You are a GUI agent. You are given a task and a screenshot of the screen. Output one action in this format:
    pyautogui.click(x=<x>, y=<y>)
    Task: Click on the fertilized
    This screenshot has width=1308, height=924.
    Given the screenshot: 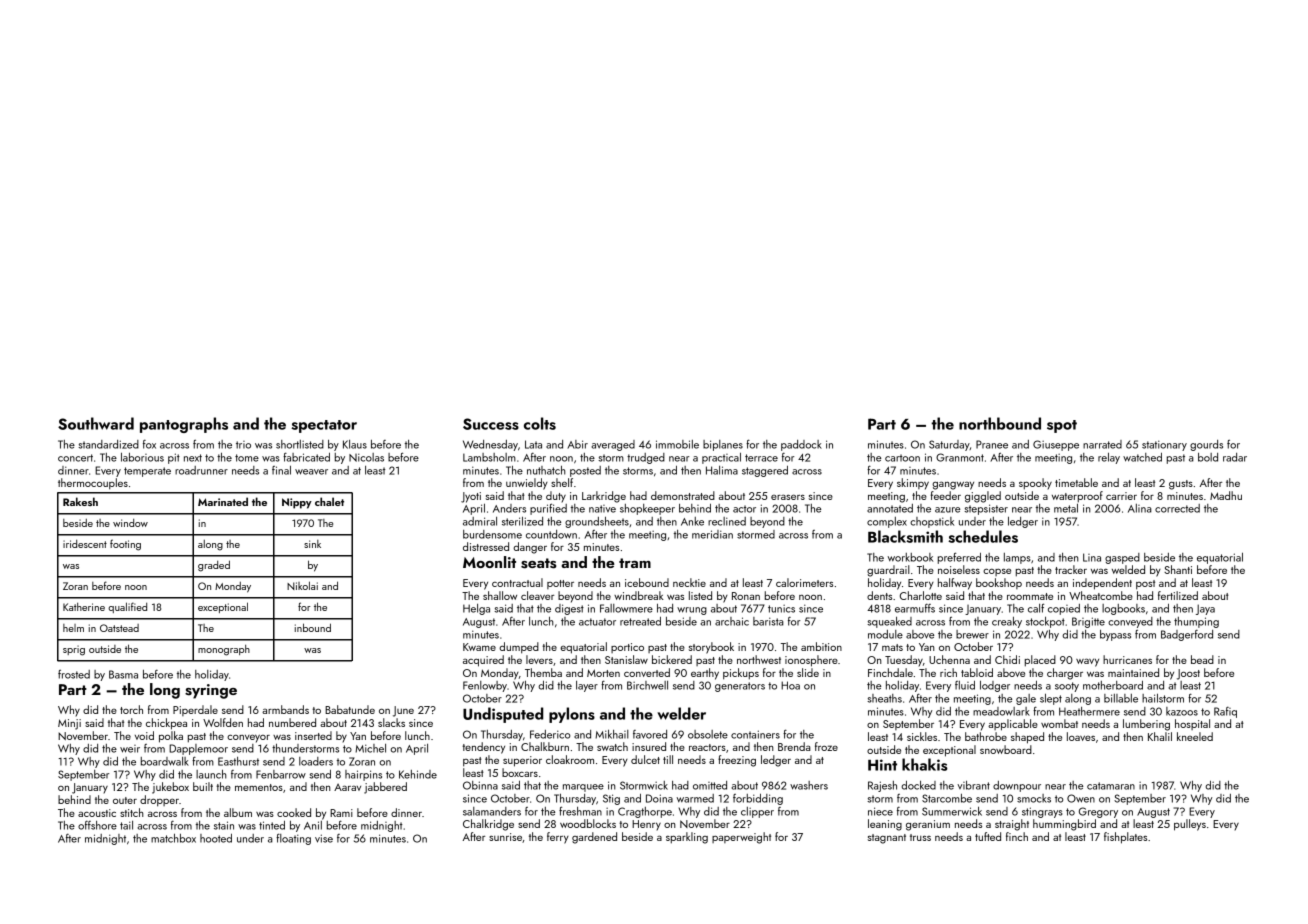 What is the action you would take?
    pyautogui.click(x=1178, y=595)
